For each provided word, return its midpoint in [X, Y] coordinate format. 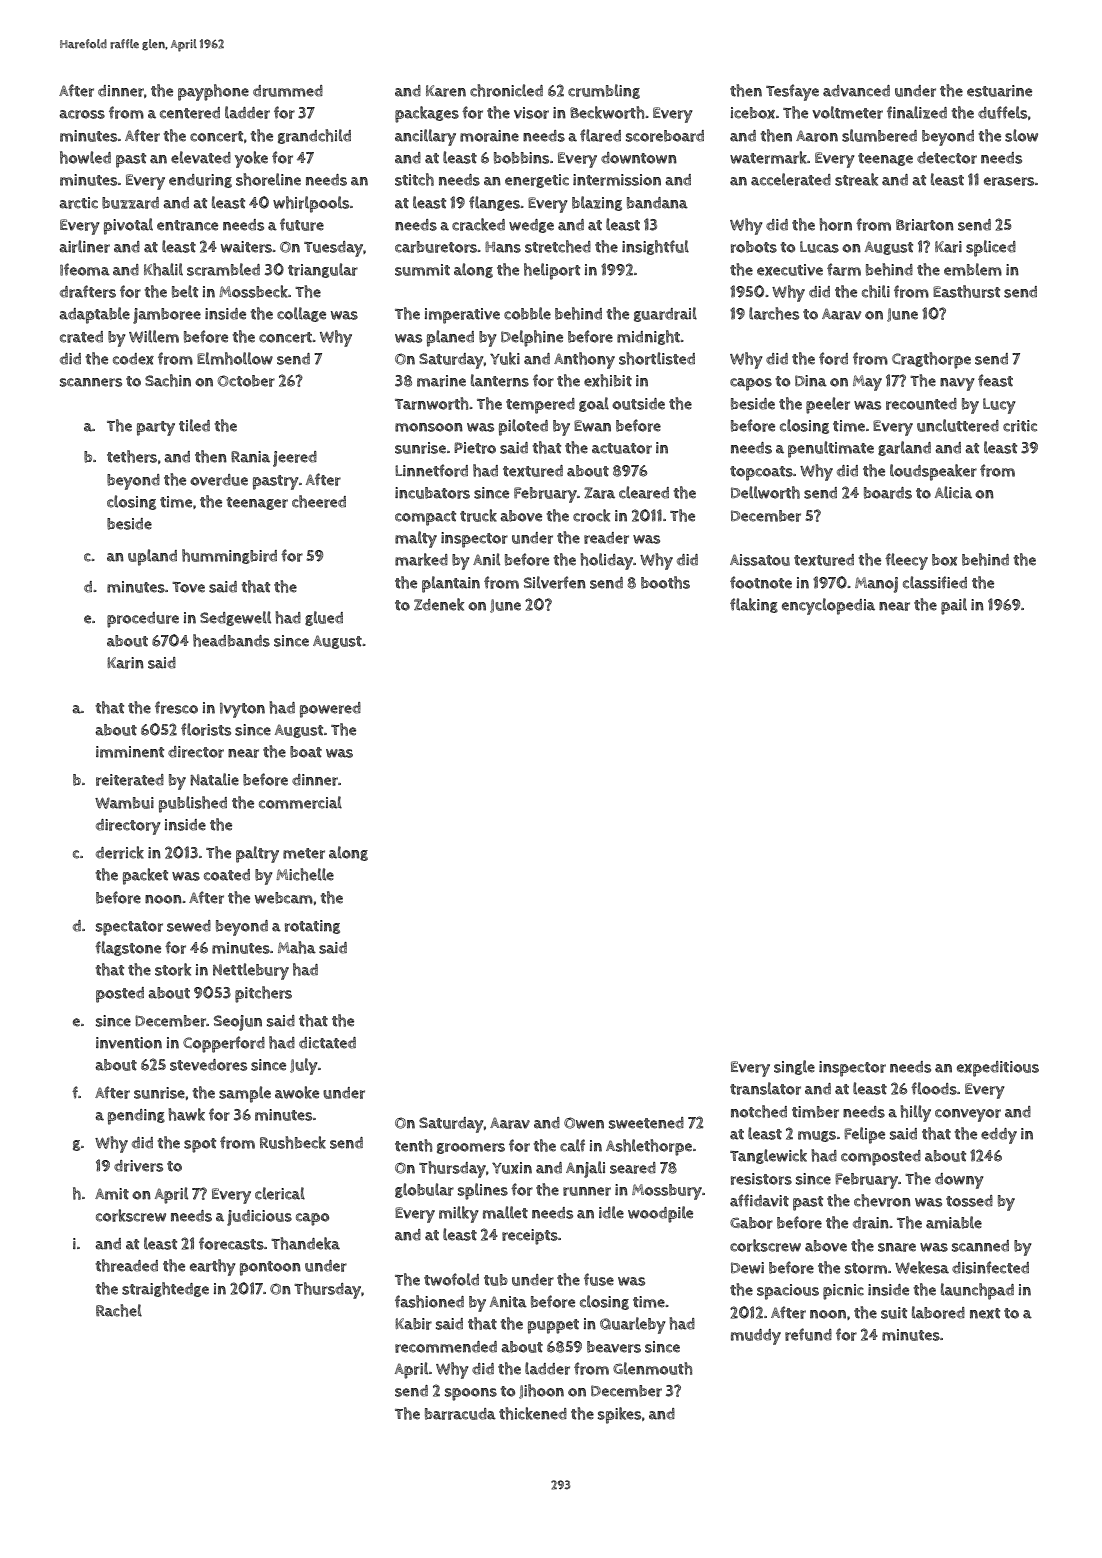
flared [600, 135]
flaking [754, 605]
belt [185, 291]
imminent [130, 752]
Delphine [532, 338]
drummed [288, 91]
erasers [1009, 181]
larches [774, 313]
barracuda [460, 1414]
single [794, 1067]
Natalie [214, 779]
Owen [584, 1123]
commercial [300, 802]
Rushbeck [293, 1142]
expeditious [998, 1069]
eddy [999, 1136]
